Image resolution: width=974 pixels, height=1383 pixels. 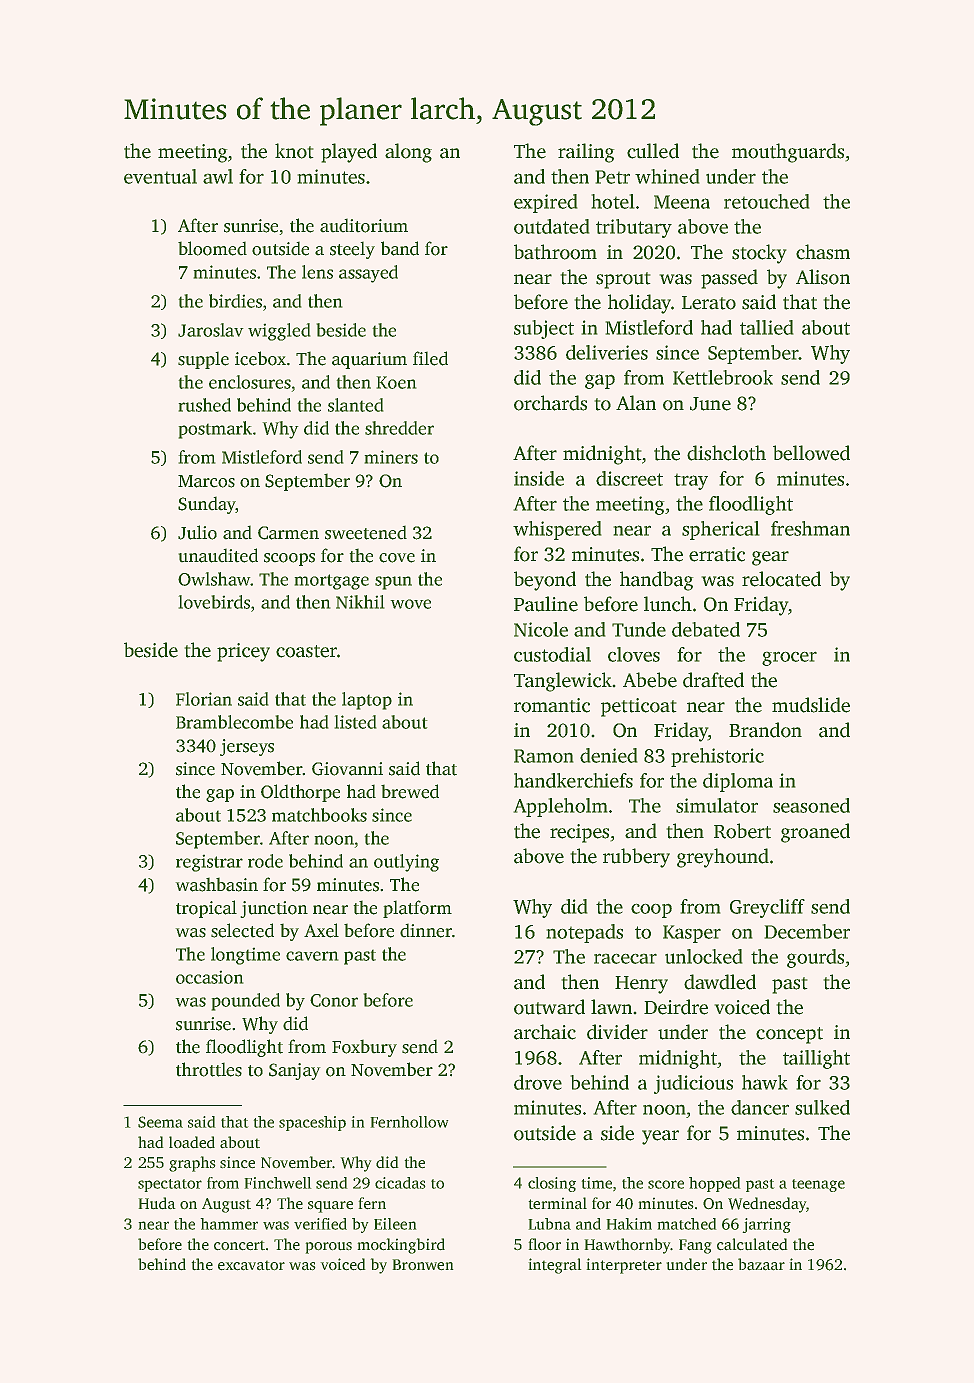 What do you see at coordinates (706, 629) in the document?
I see `debated` at bounding box center [706, 629].
